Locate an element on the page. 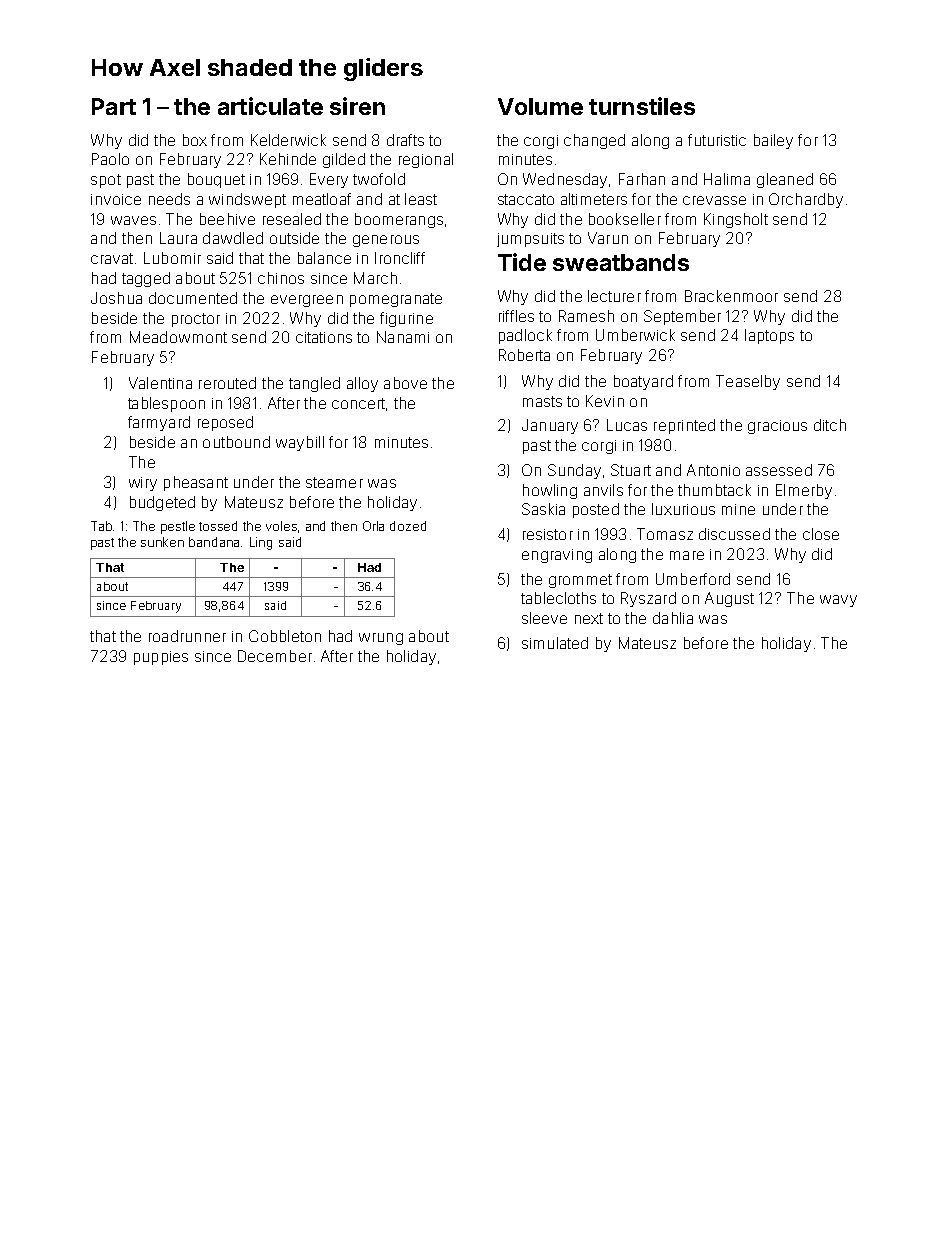 The height and width of the image is (1233, 952). wrung is located at coordinates (381, 639).
